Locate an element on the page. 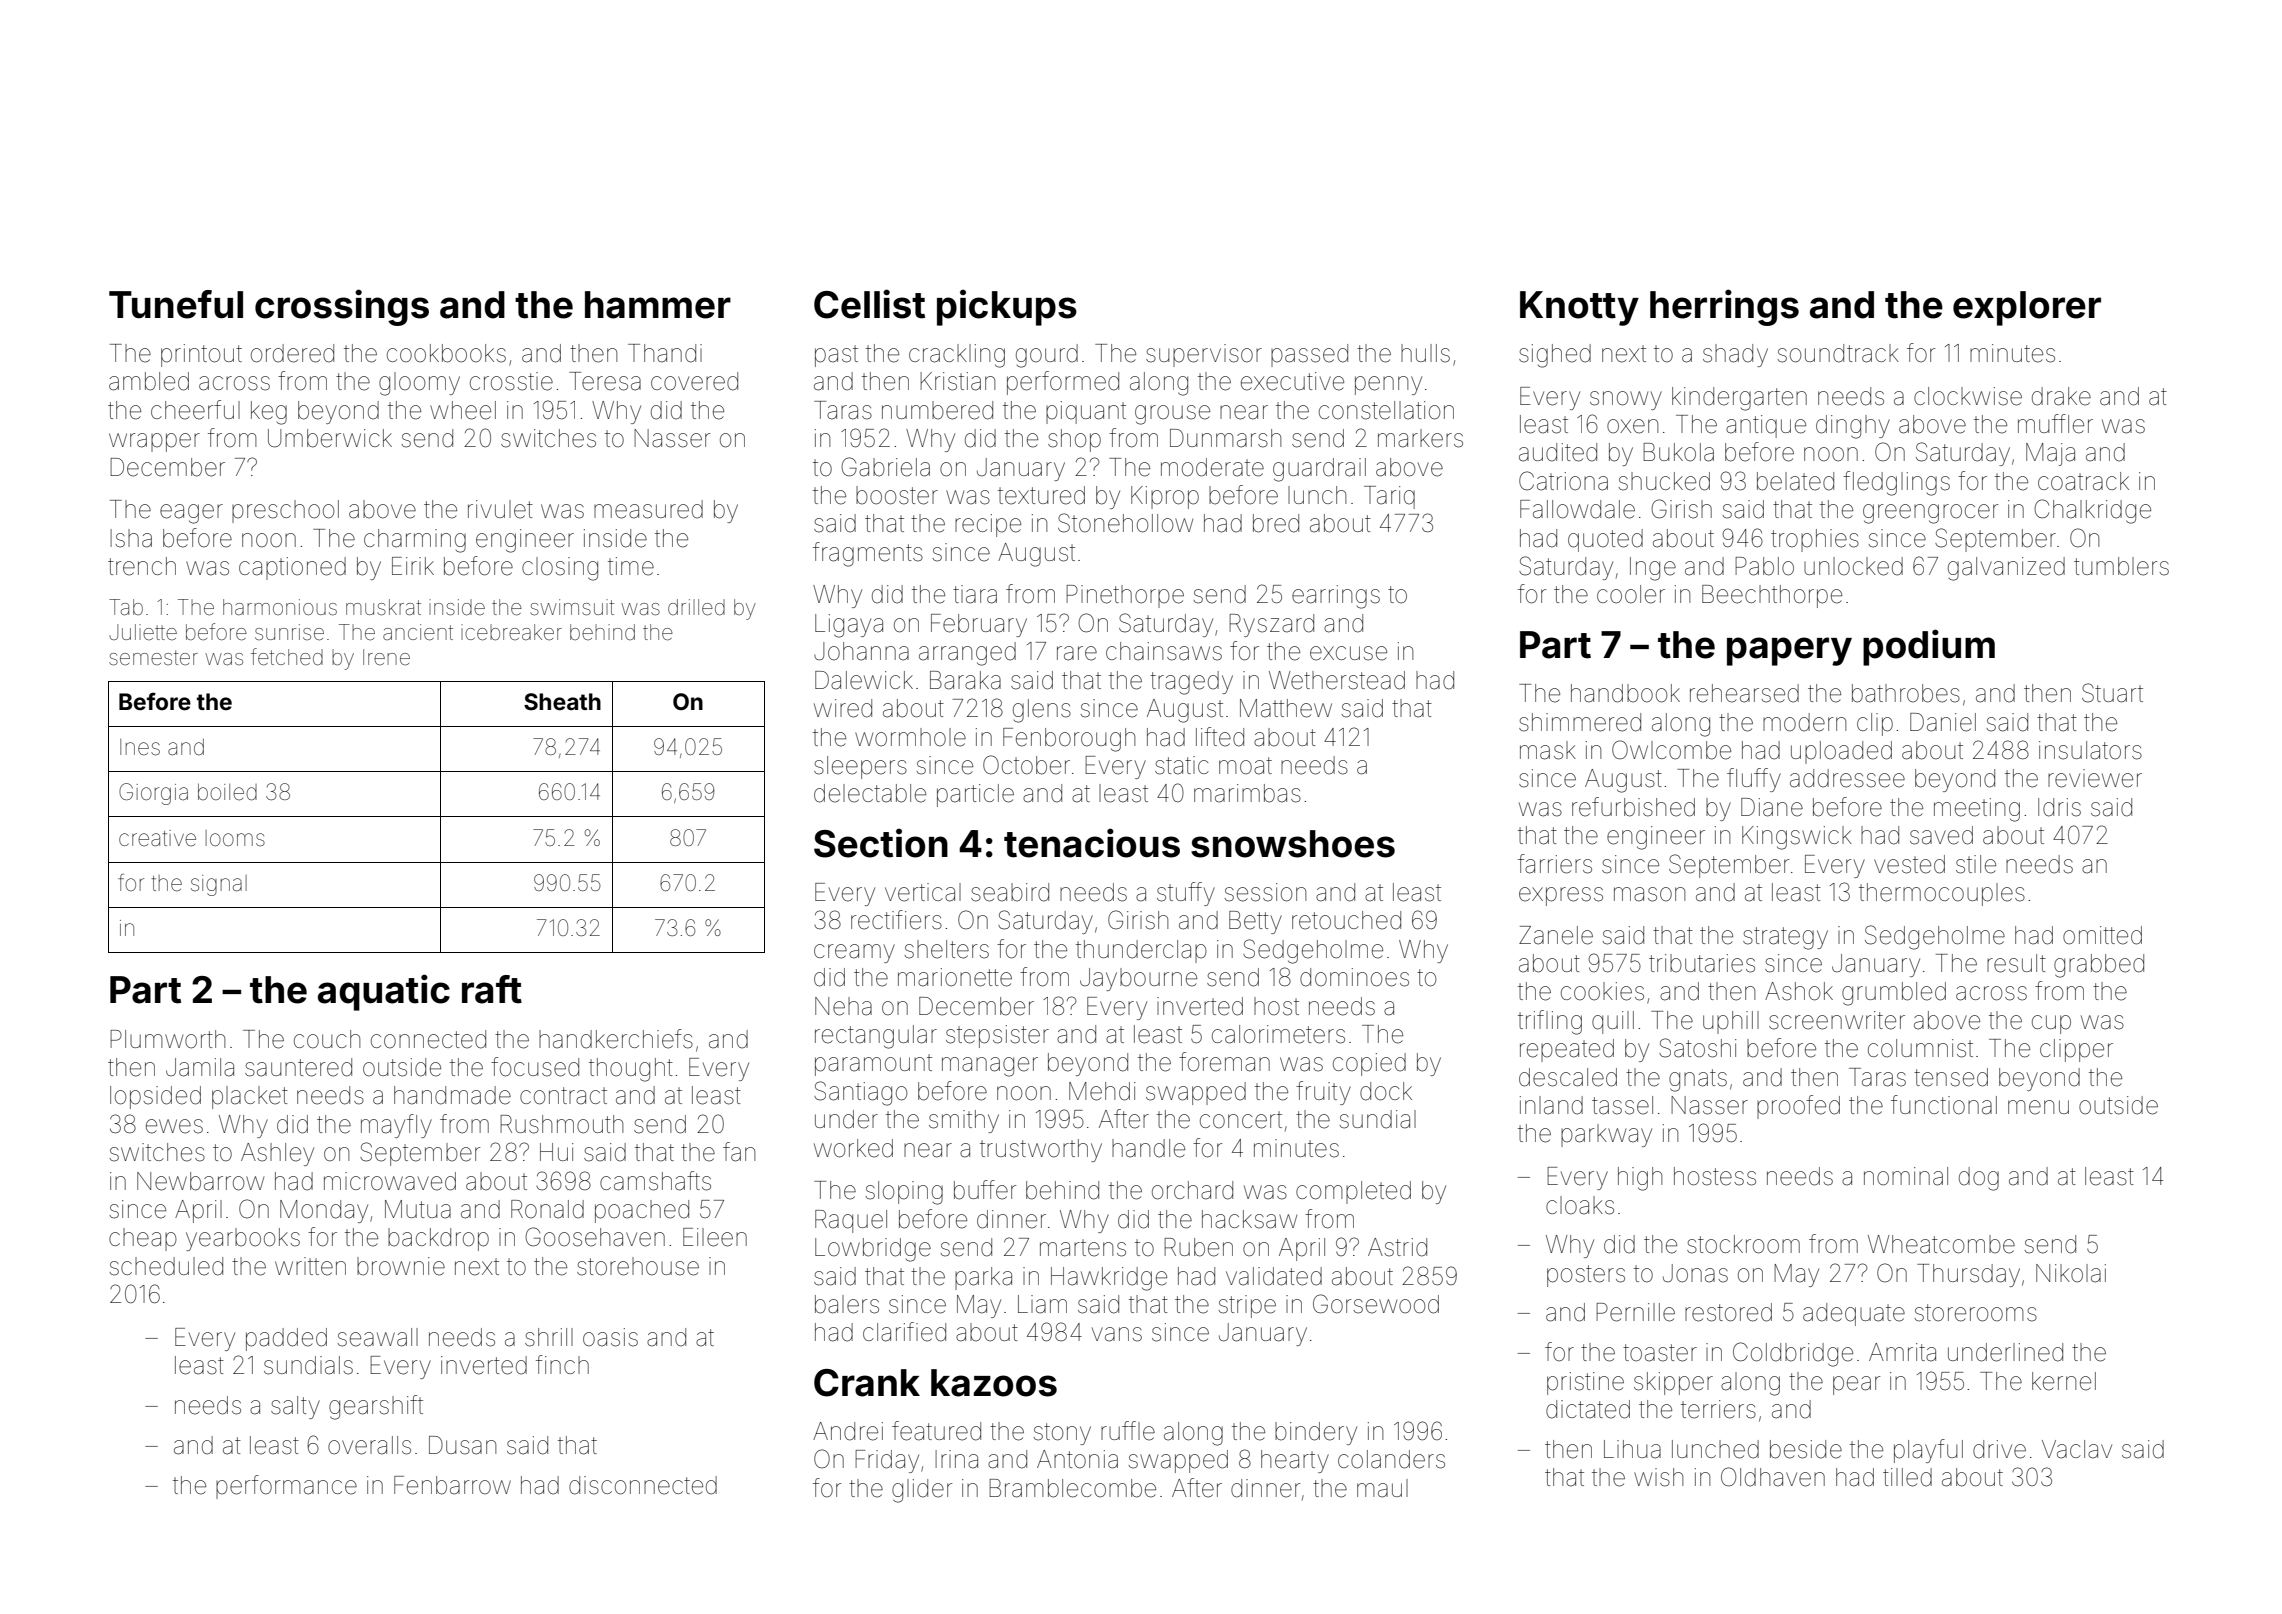 This document has height=1614, width=2282. tilled is located at coordinates (1907, 1477).
